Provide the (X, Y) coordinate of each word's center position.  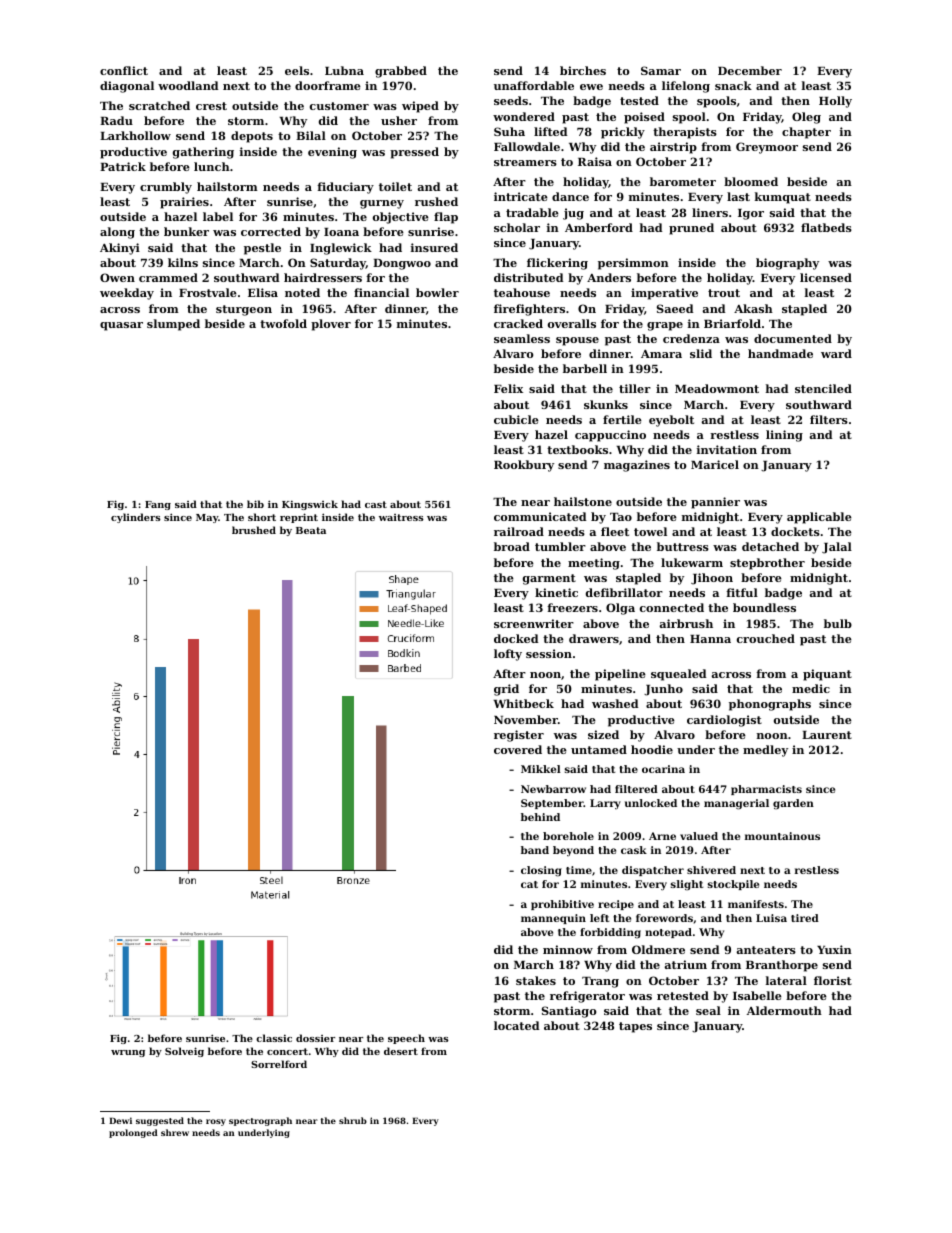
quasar (121, 326)
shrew (175, 1132)
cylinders (136, 518)
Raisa (595, 161)
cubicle (516, 419)
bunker (186, 231)
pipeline (620, 675)
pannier (715, 503)
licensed (826, 277)
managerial (736, 804)
